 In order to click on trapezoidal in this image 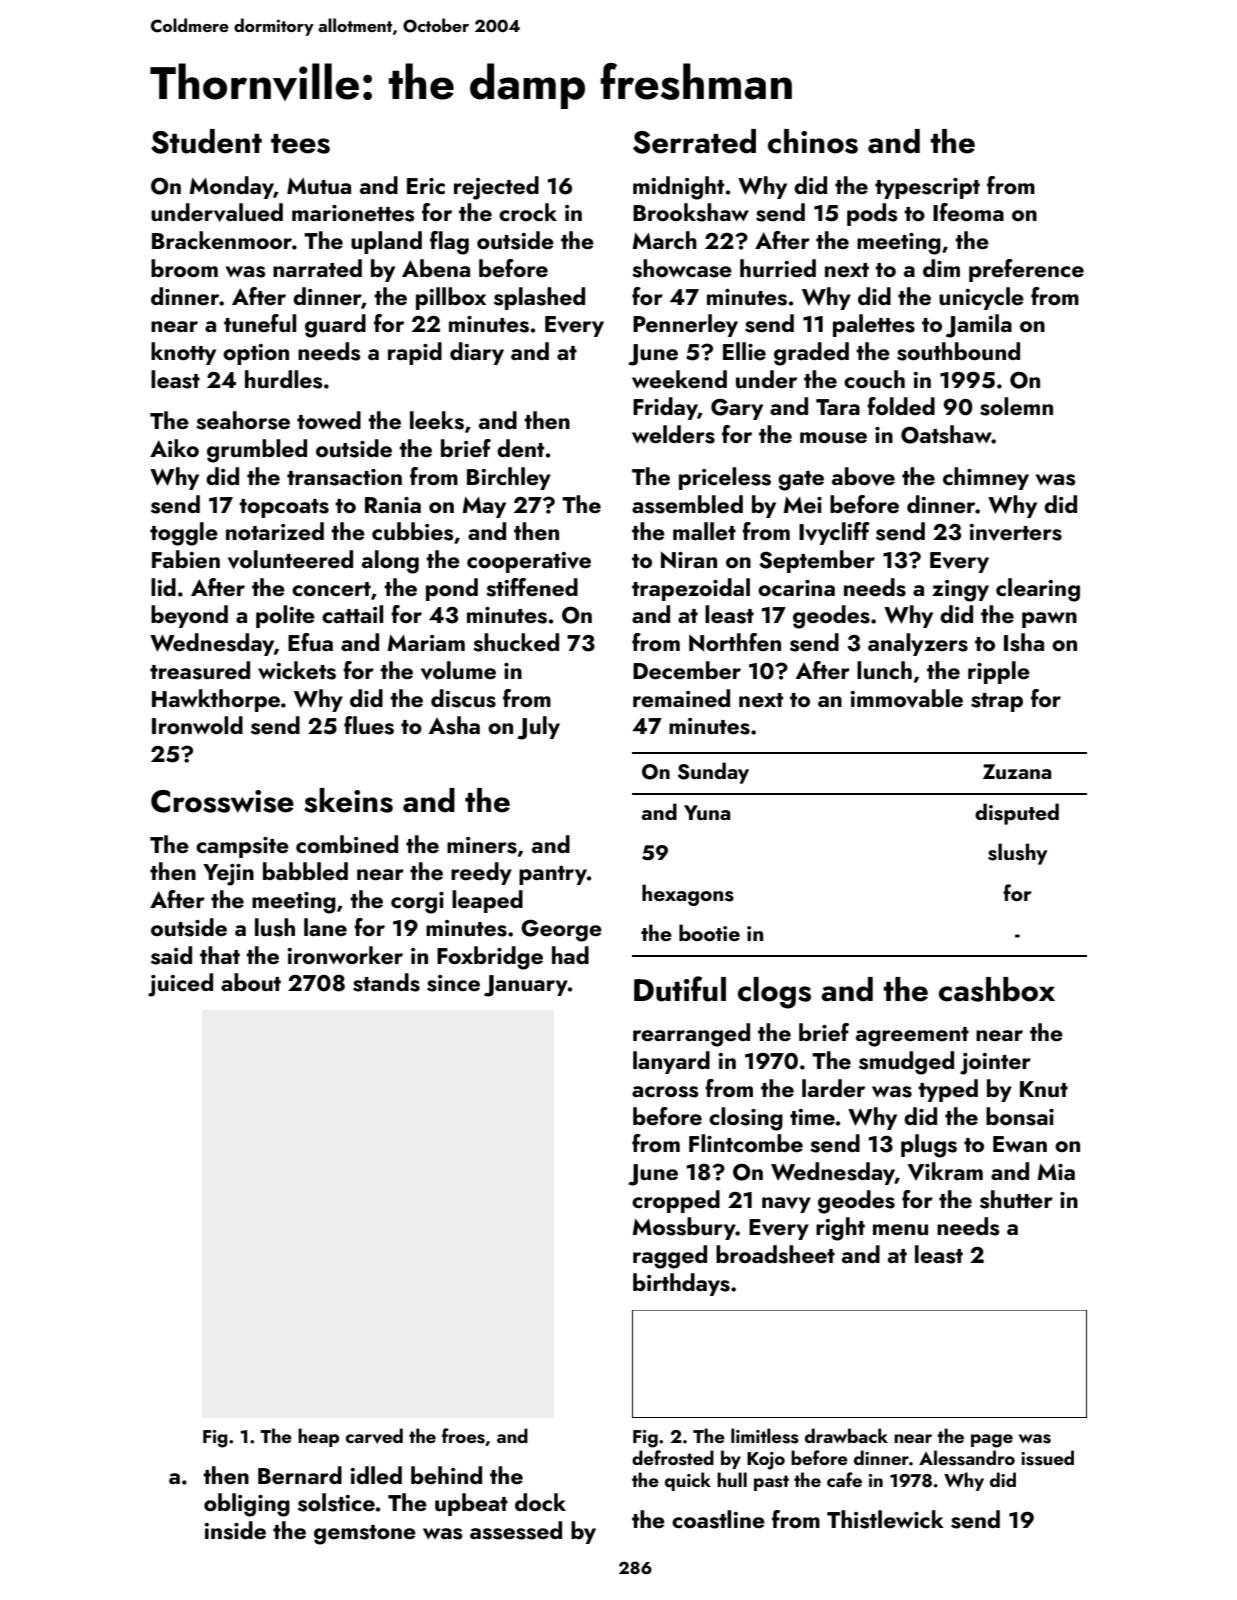, I will do `click(691, 589)`.
